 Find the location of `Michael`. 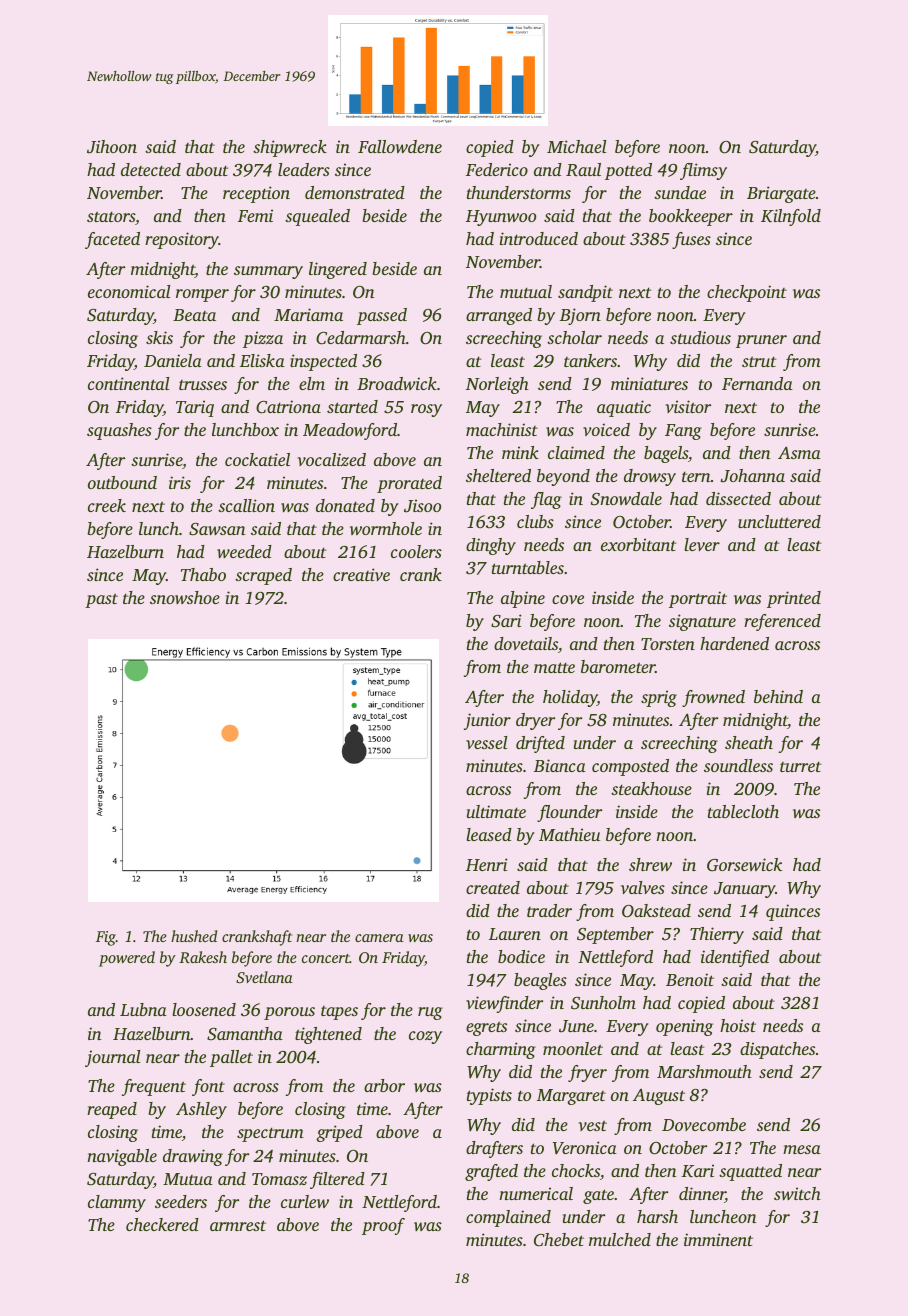

Michael is located at coordinates (577, 146).
